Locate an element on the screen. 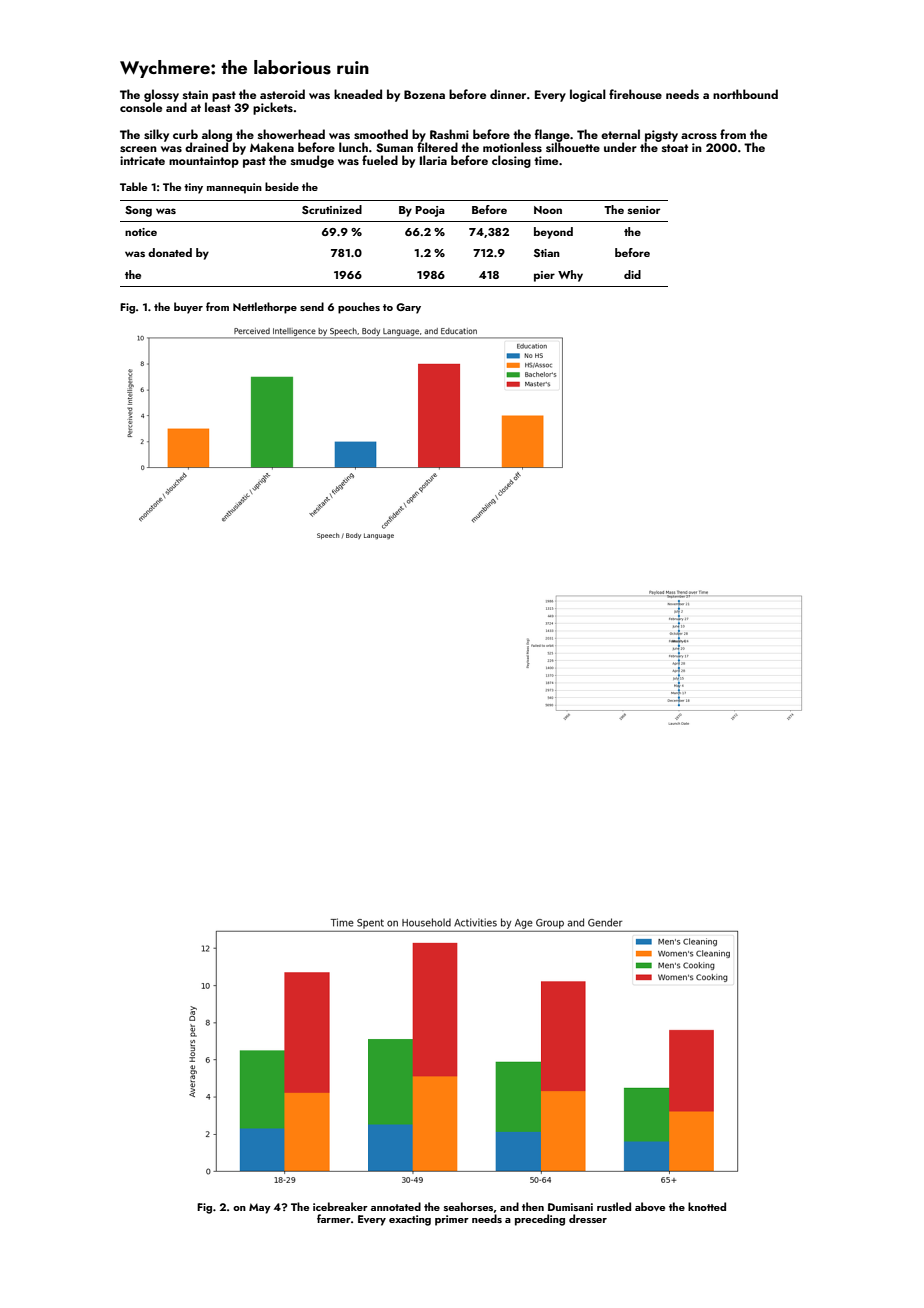 The image size is (924, 1308). rustled is located at coordinates (614, 1206).
